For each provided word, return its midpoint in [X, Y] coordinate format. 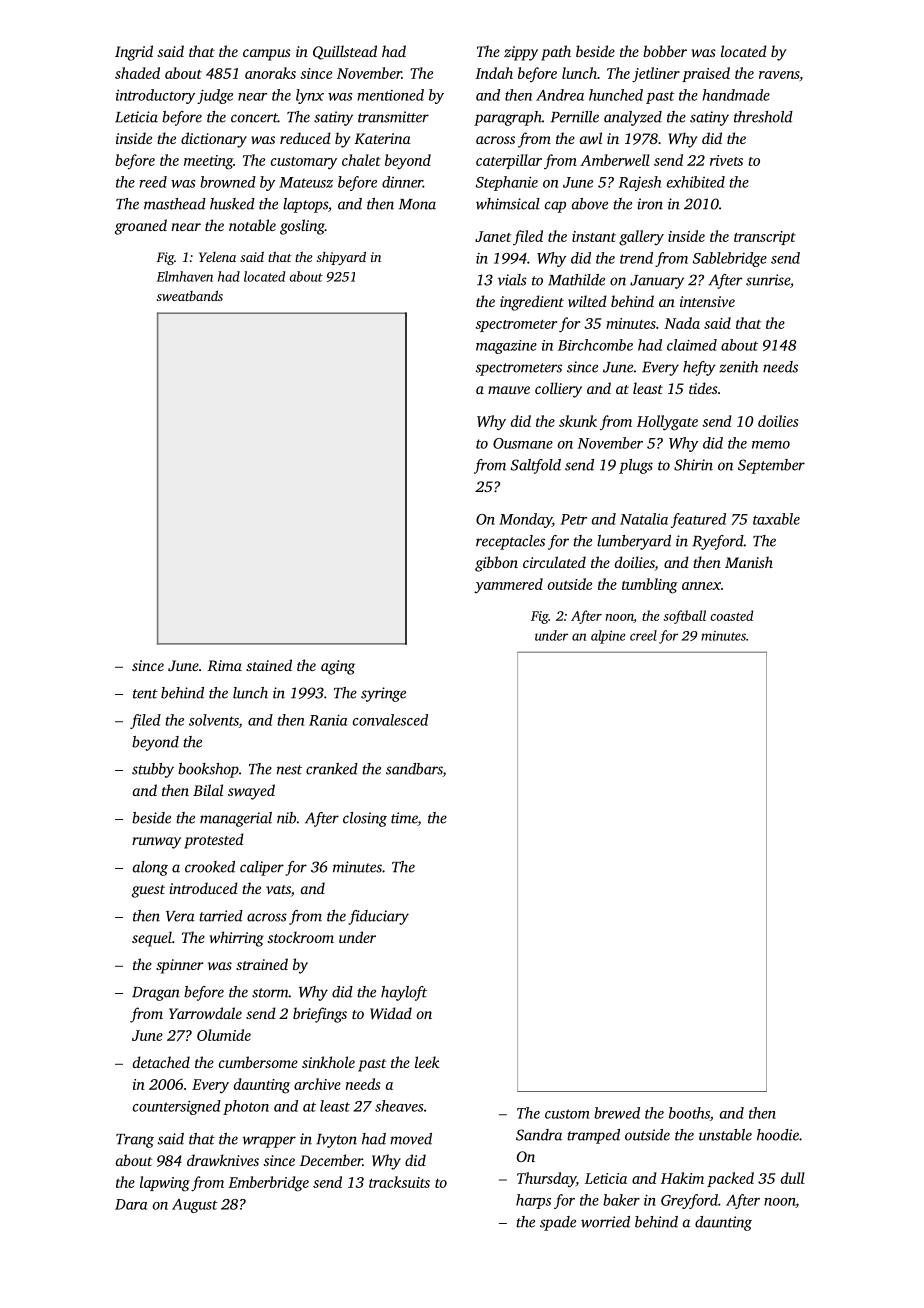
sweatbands [190, 295]
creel [643, 635]
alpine [608, 637]
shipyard [341, 258]
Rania [328, 720]
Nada [682, 323]
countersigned [177, 1107]
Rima [224, 665]
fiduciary [378, 917]
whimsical [508, 204]
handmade [736, 95]
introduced [204, 888]
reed [153, 182]
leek [427, 1062]
